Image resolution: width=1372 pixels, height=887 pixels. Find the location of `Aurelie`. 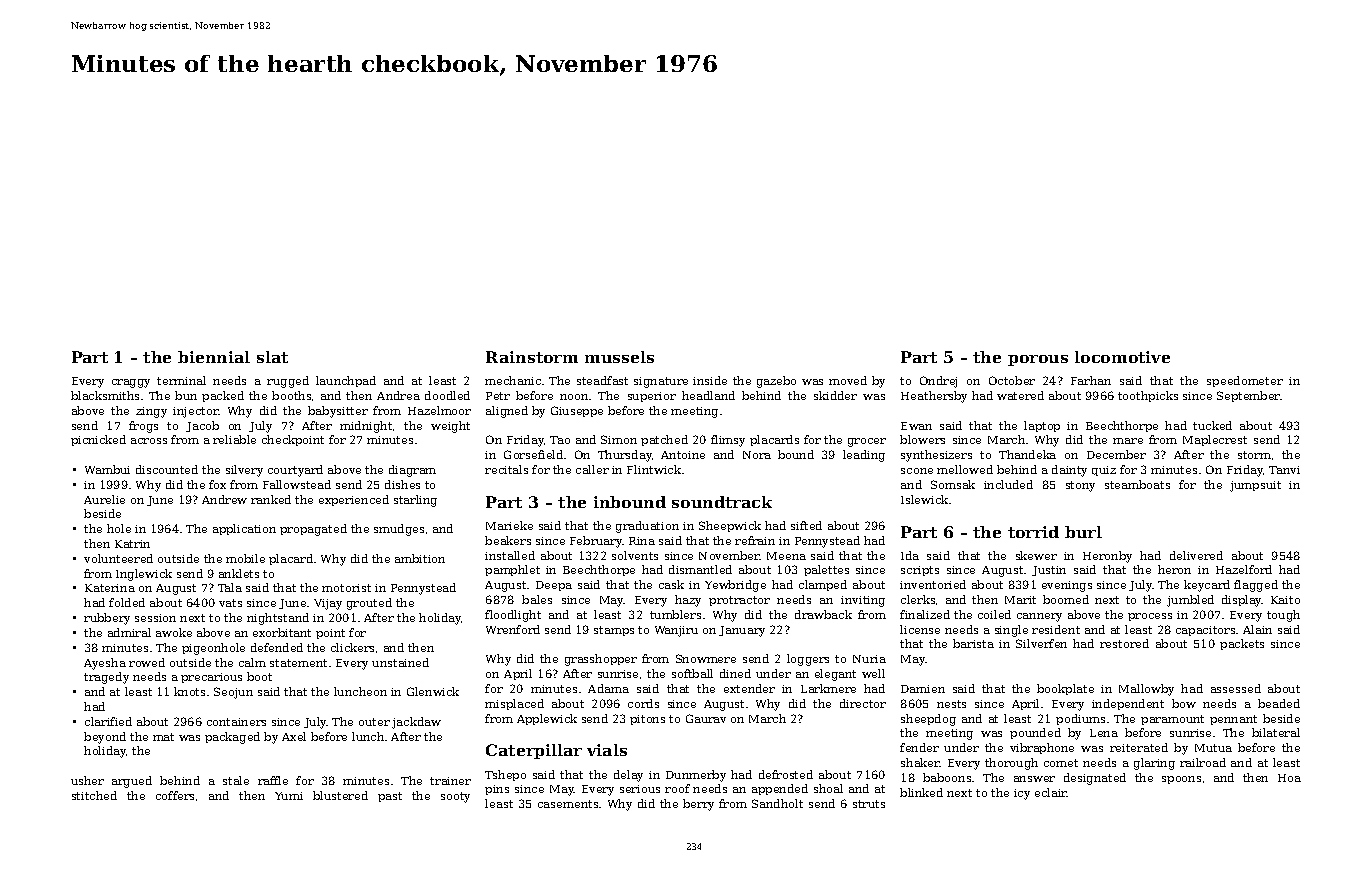

Aurelie is located at coordinates (104, 499).
